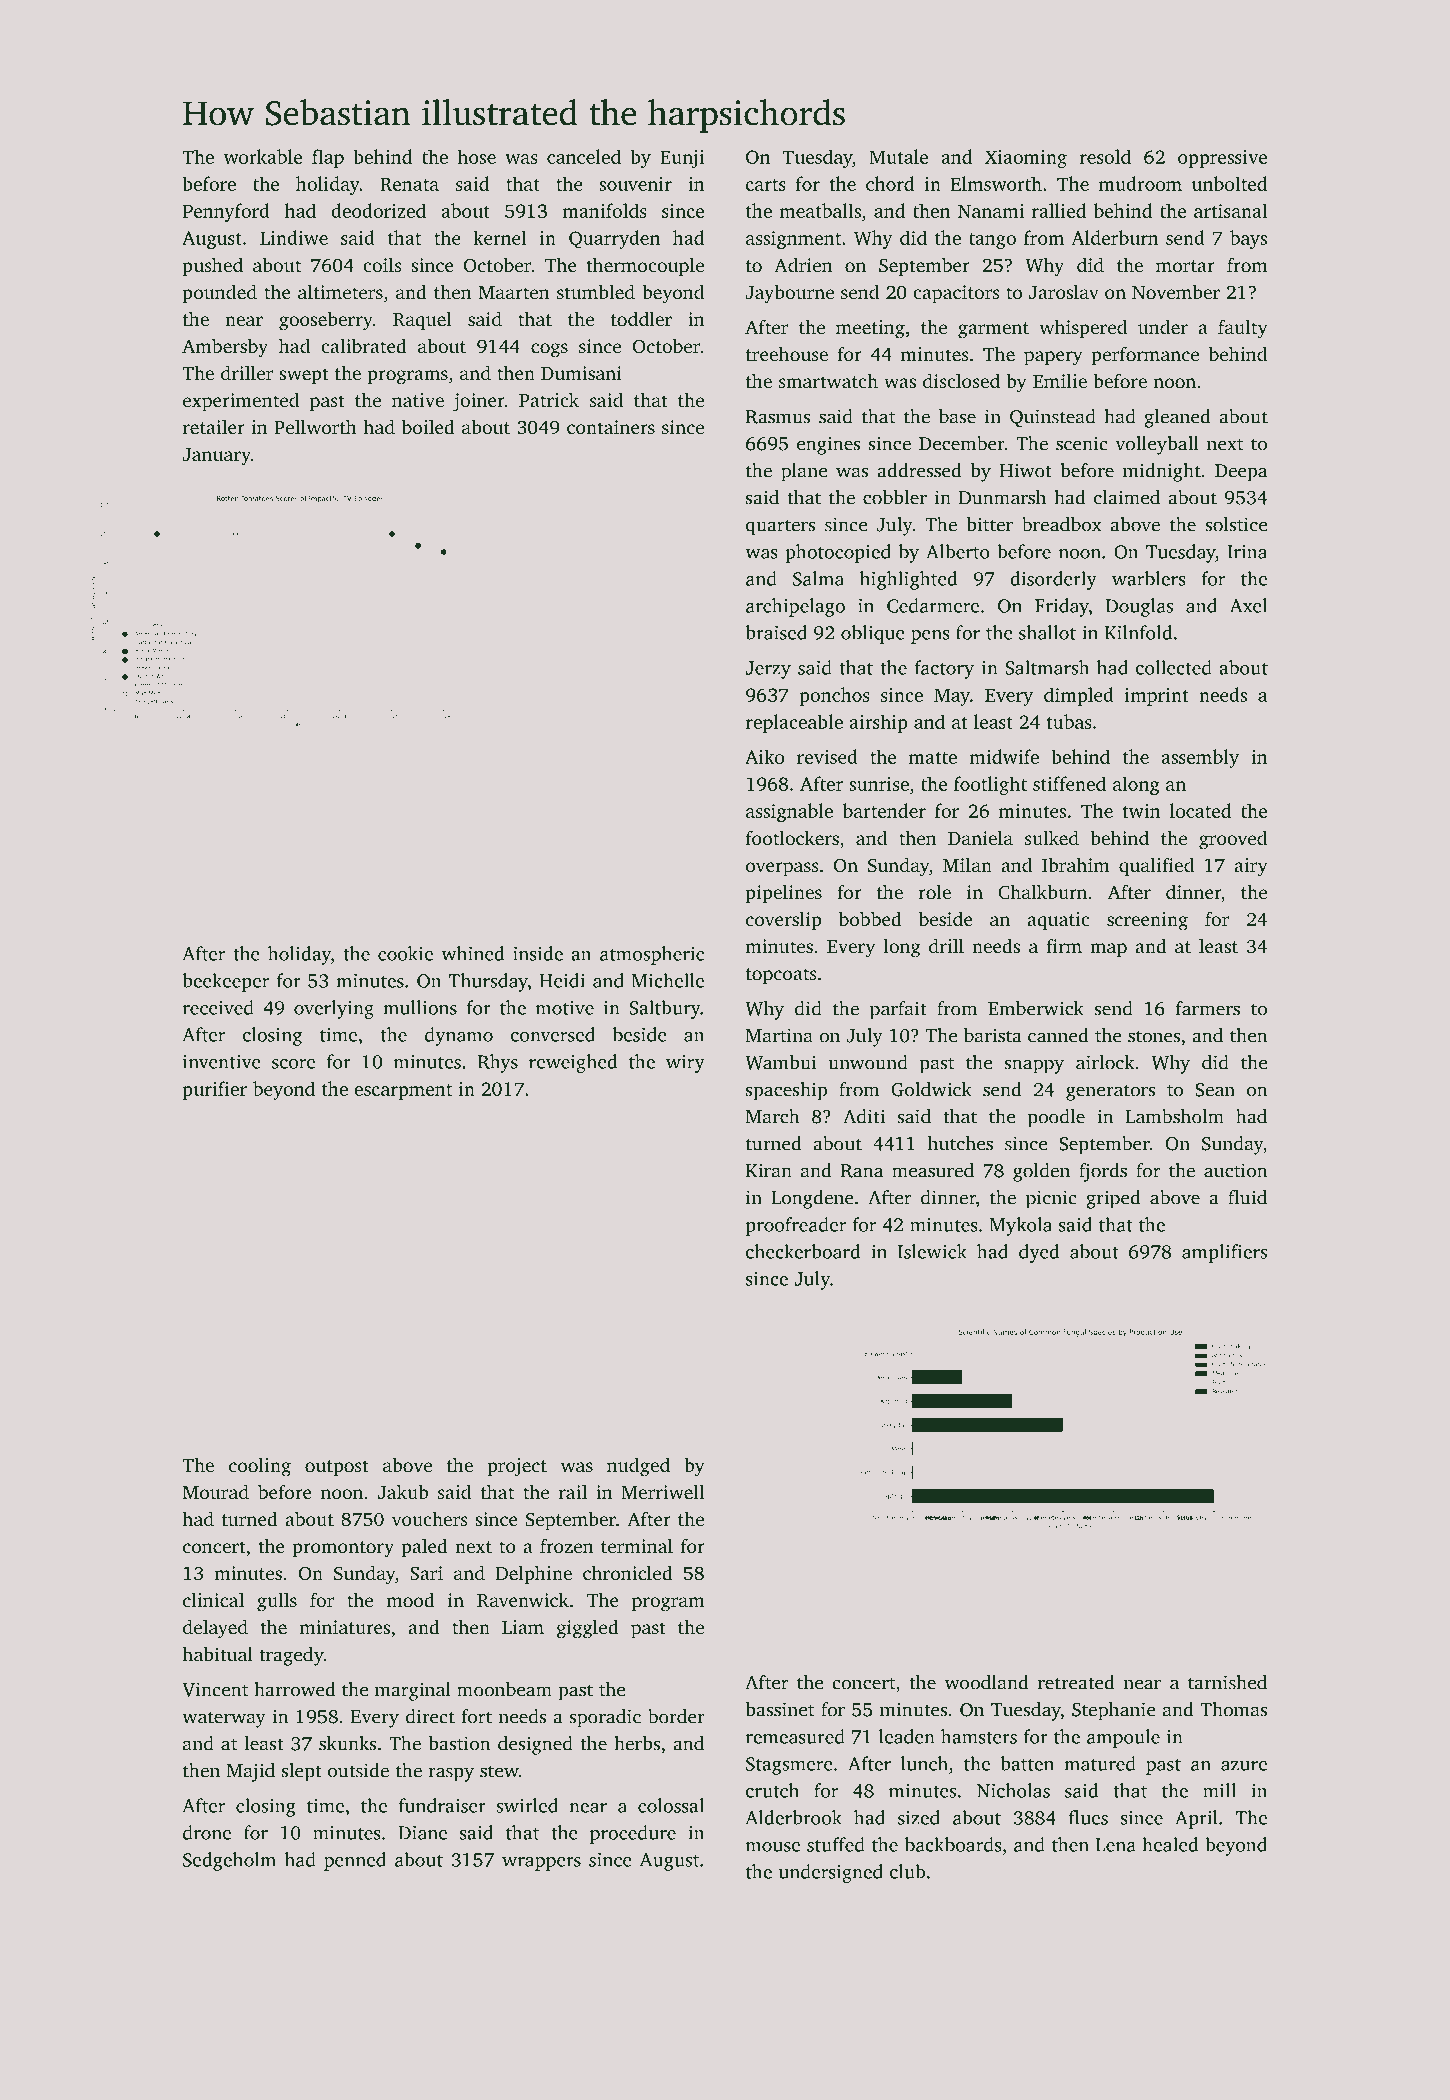 The width and height of the image is (1450, 2100). What do you see at coordinates (1058, 921) in the image?
I see `aquatic` at bounding box center [1058, 921].
